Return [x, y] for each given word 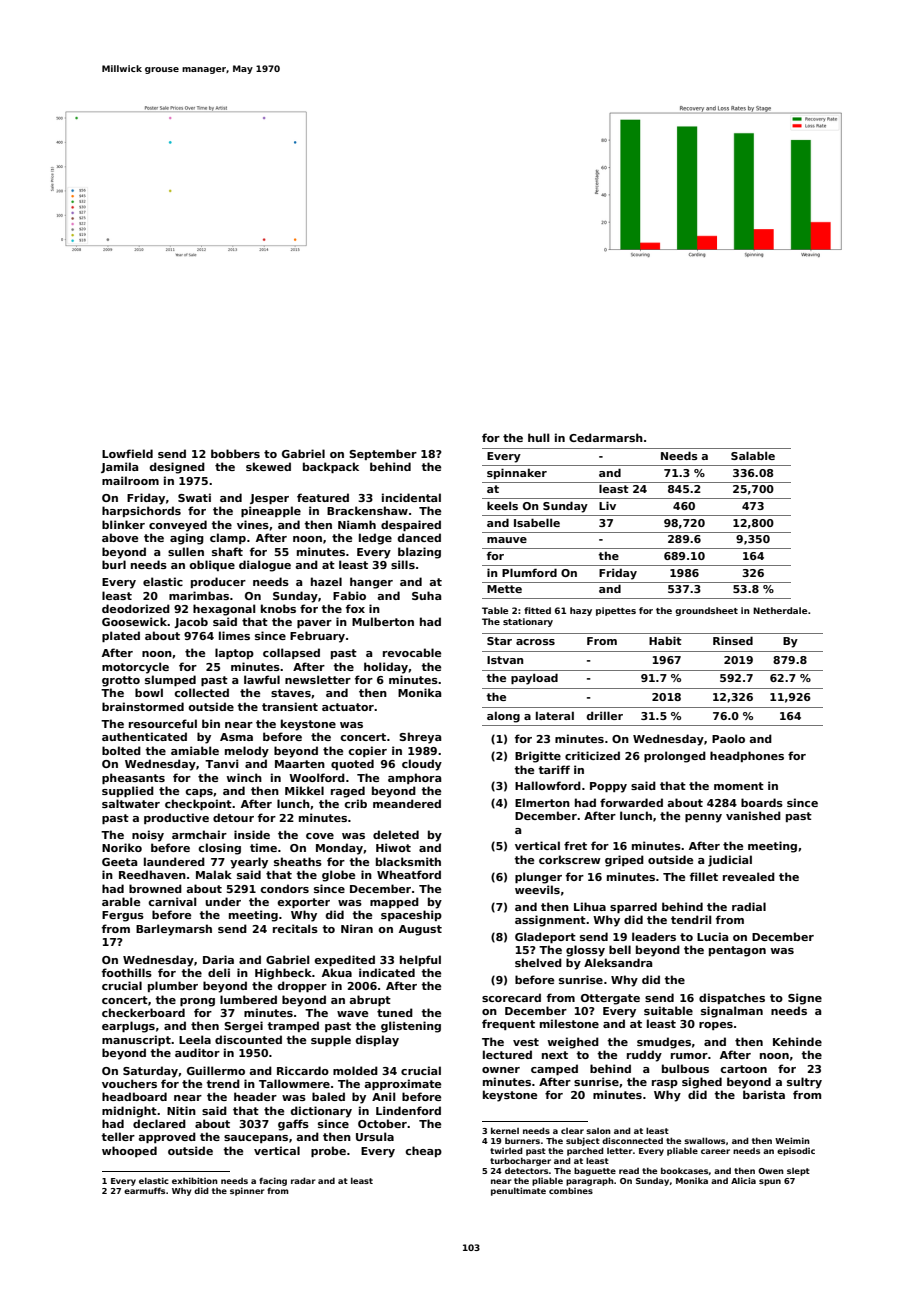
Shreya [420, 738]
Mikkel [304, 790]
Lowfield [127, 453]
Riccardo [303, 1070]
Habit [665, 640]
